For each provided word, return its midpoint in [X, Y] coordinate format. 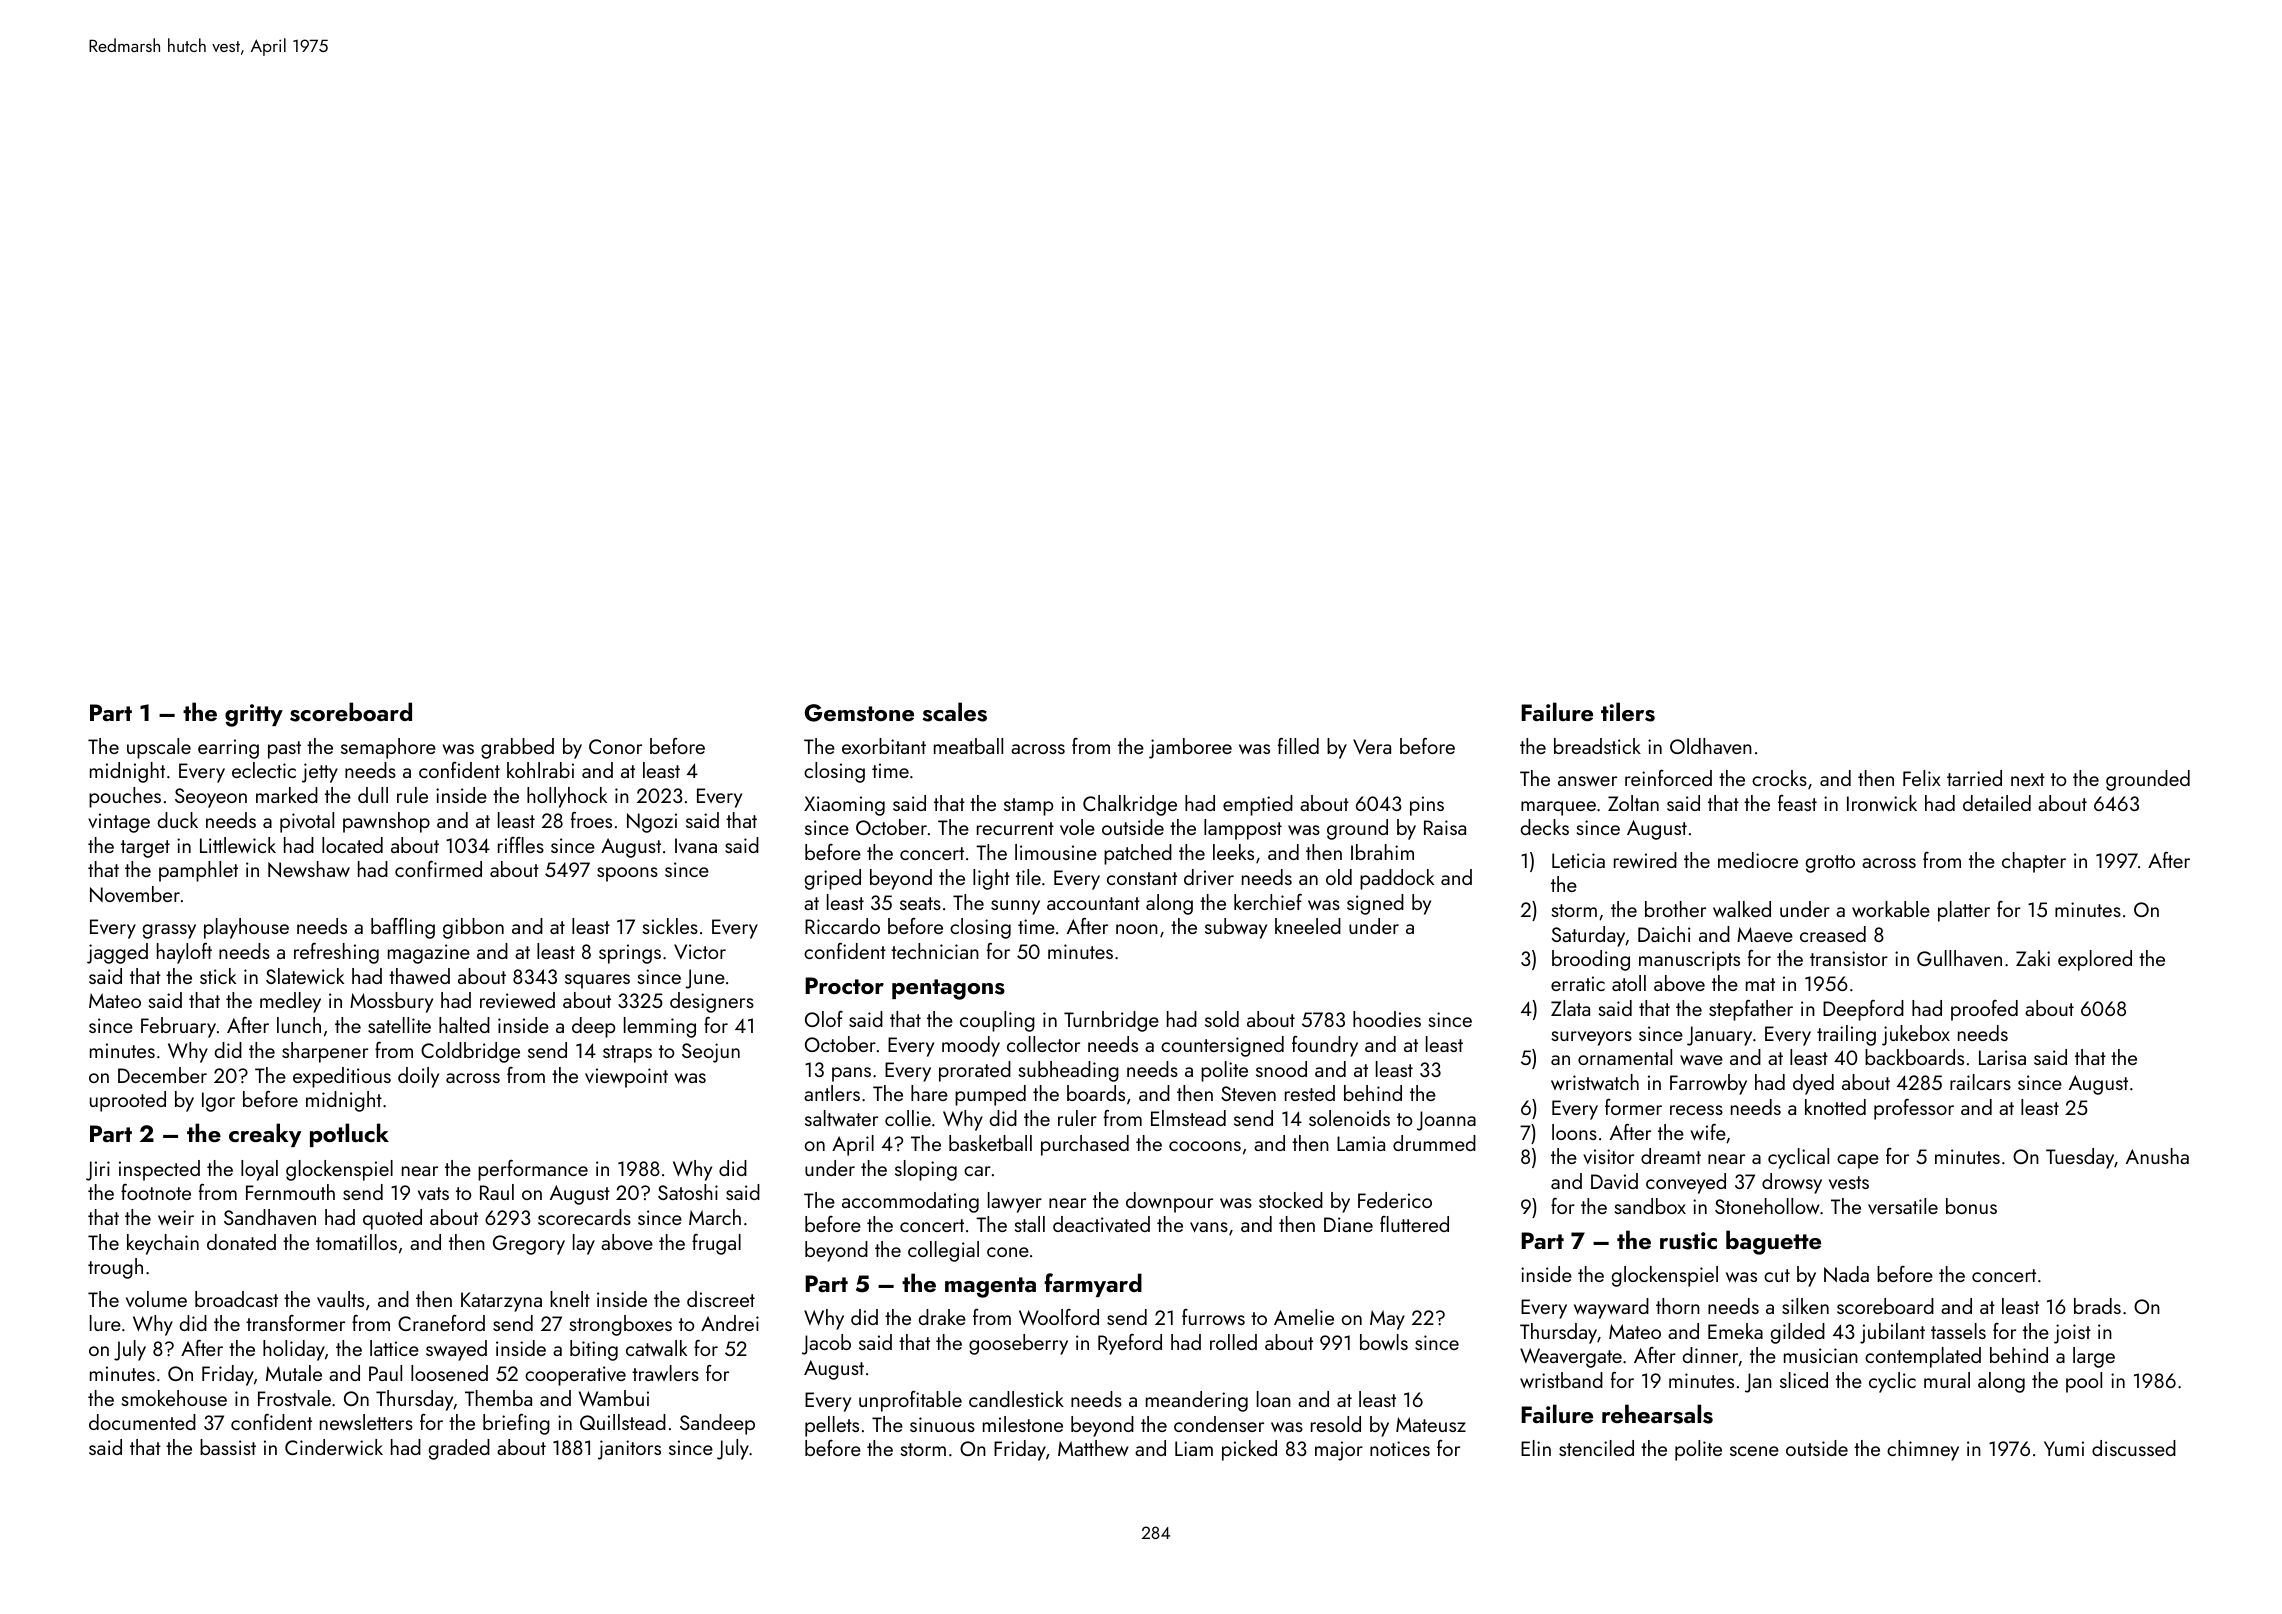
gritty [254, 715]
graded [459, 1449]
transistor [1849, 958]
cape [1858, 1161]
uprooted [128, 1101]
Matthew [1093, 1448]
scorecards [584, 1217]
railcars [1980, 1082]
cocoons [1205, 1146]
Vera [1372, 746]
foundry [1325, 1046]
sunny [1015, 907]
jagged [117, 953]
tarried [1974, 778]
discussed [2134, 1448]
